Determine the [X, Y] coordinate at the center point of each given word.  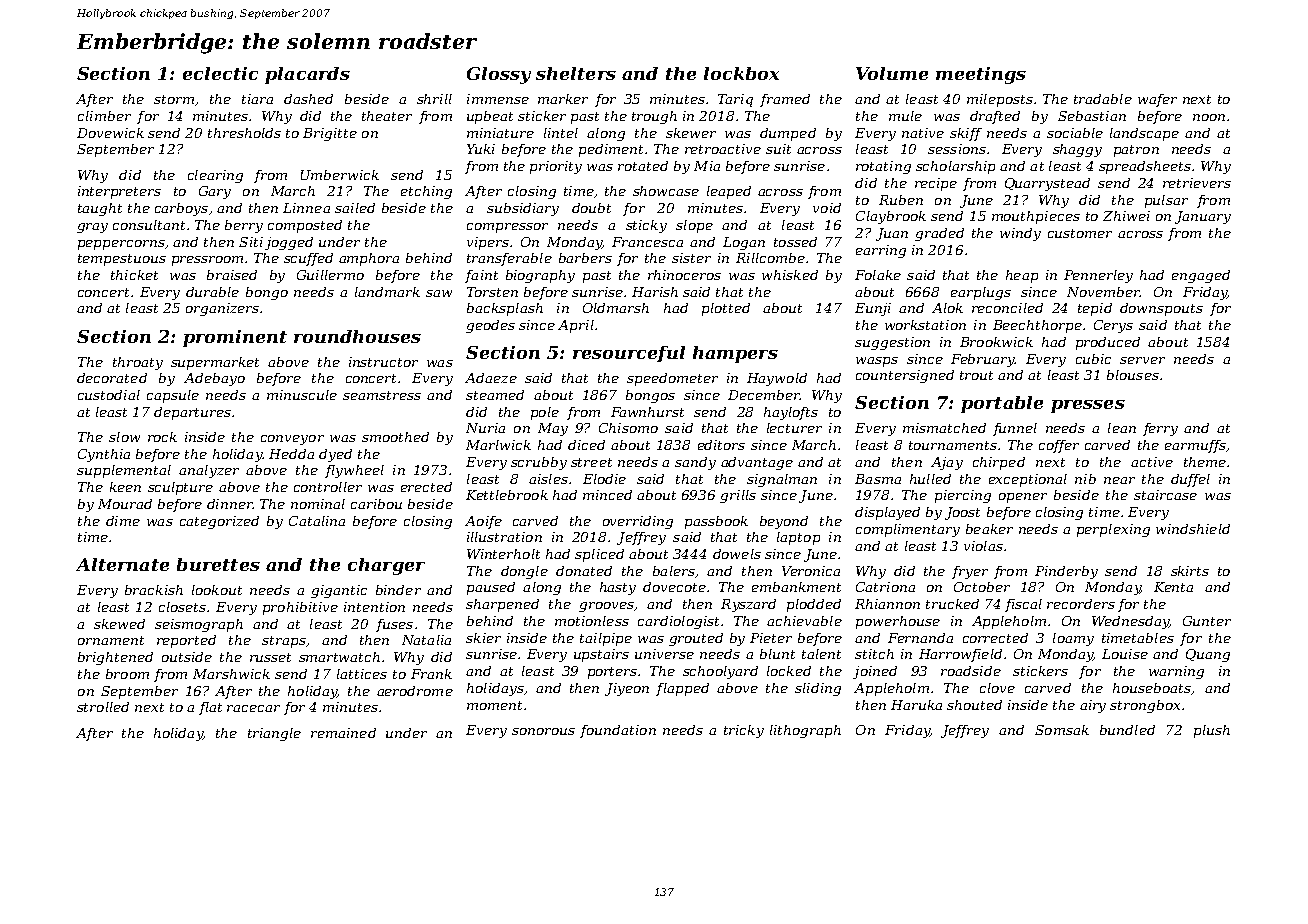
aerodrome [415, 691]
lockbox [741, 73]
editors [721, 445]
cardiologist [678, 622]
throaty [138, 363]
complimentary [908, 530]
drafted [995, 117]
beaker [989, 529]
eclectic [220, 73]
